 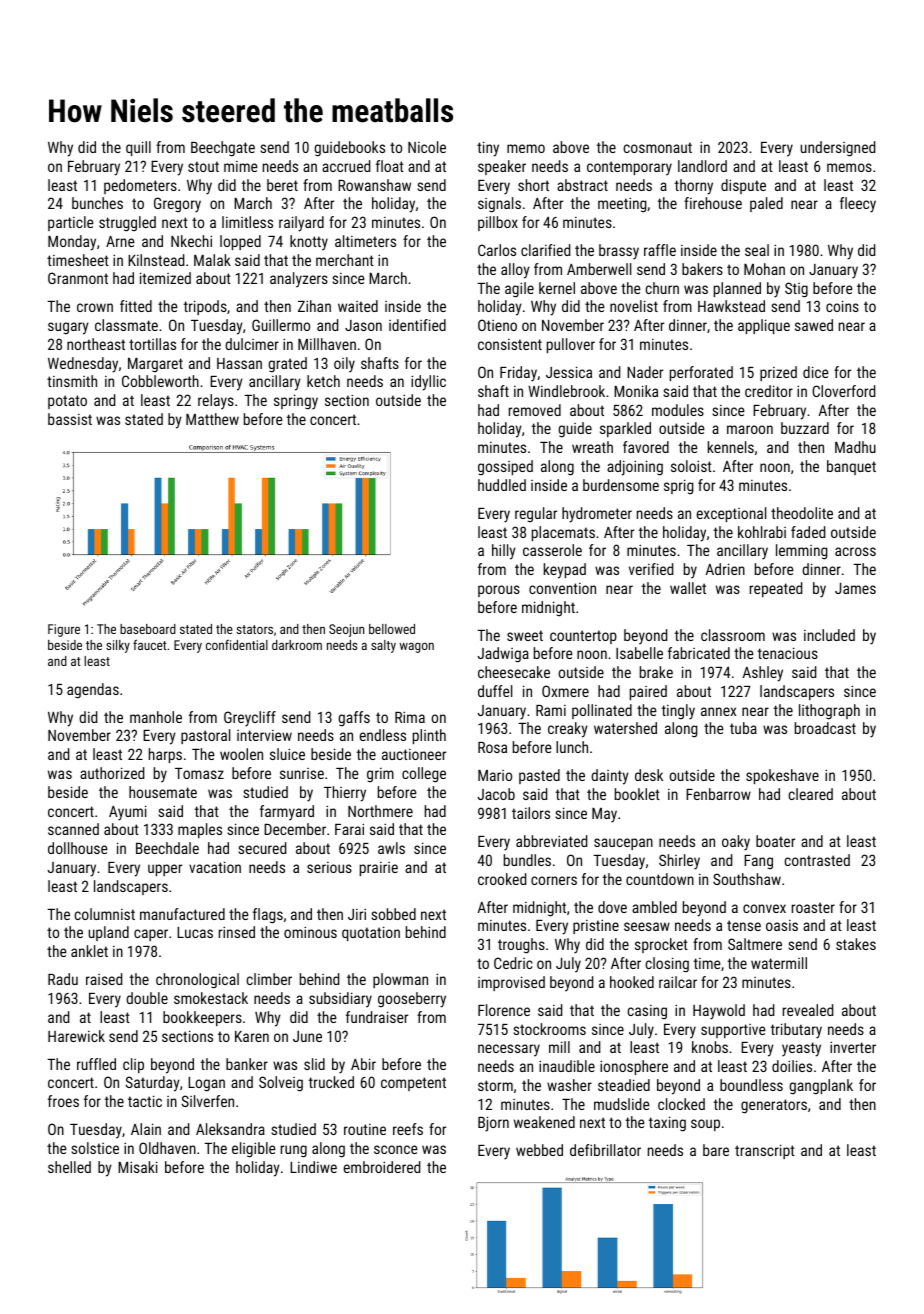 I want to click on railcar, so click(x=678, y=982).
